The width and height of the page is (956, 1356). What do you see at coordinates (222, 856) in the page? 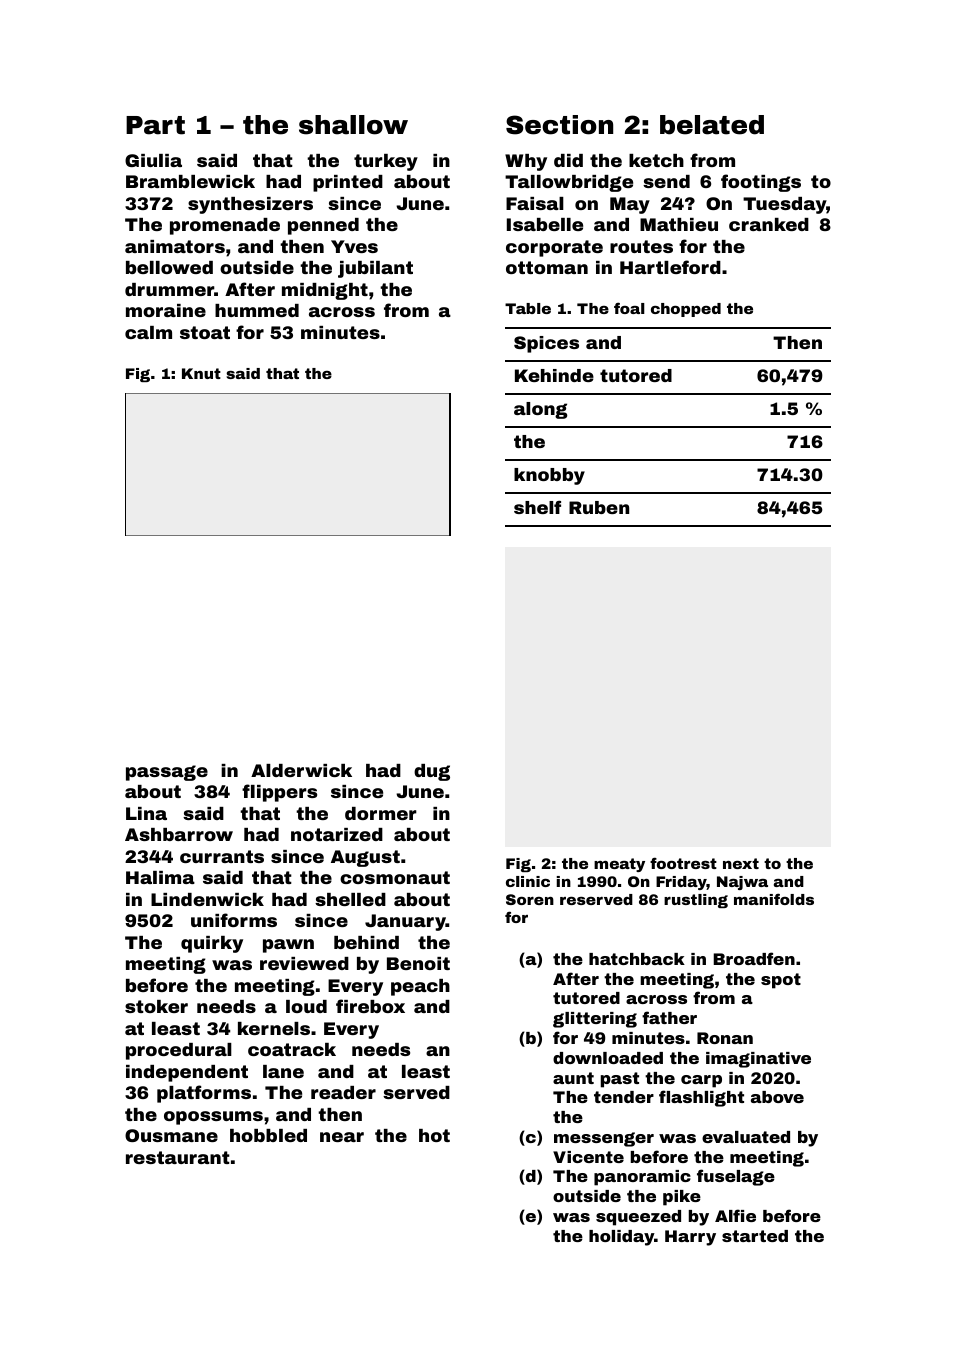
I see `currants` at bounding box center [222, 856].
